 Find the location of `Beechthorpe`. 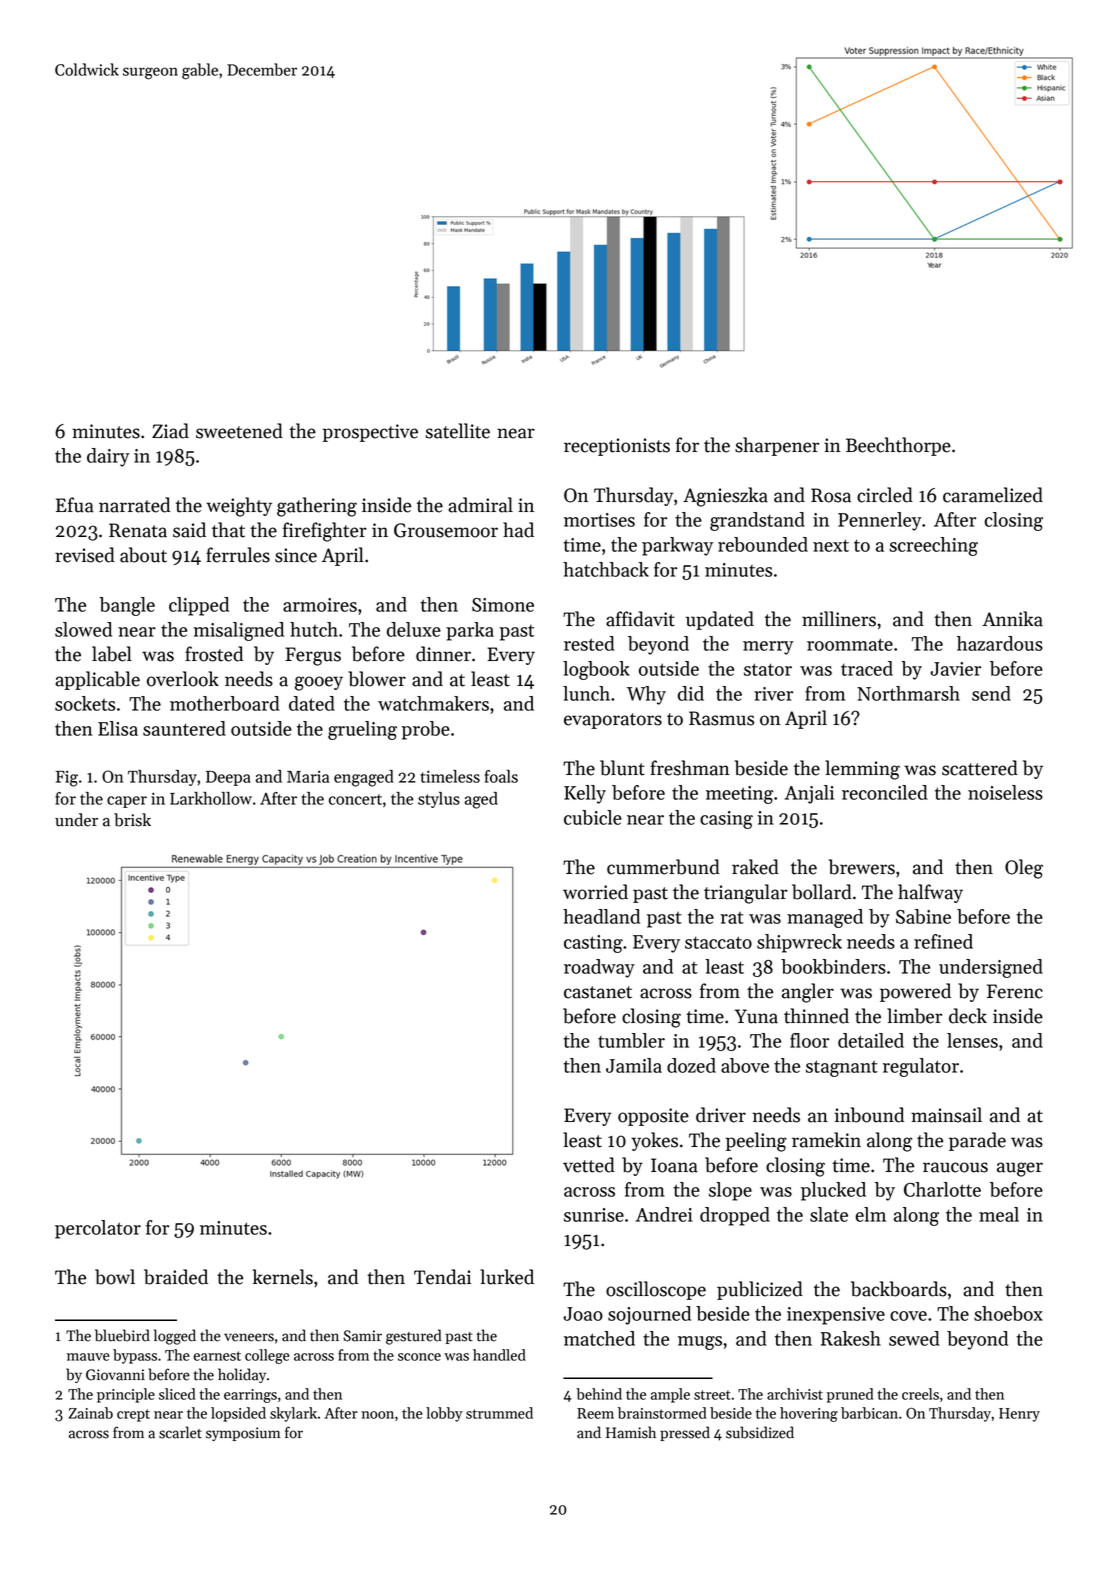

Beechthorpe is located at coordinates (898, 446).
